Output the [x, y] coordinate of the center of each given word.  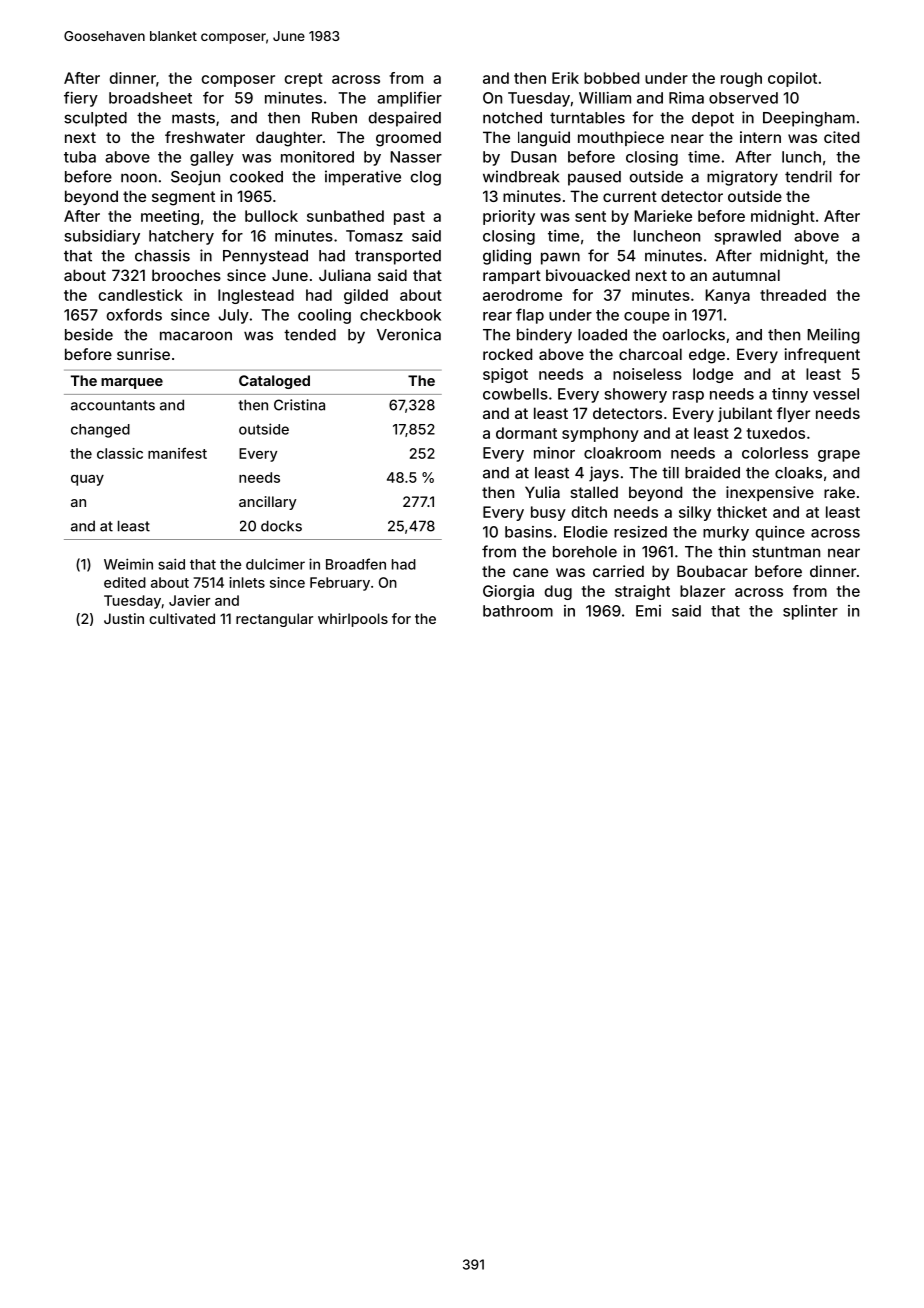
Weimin [128, 564]
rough [741, 79]
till [670, 472]
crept [303, 80]
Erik [565, 78]
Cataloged [274, 382]
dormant [526, 433]
